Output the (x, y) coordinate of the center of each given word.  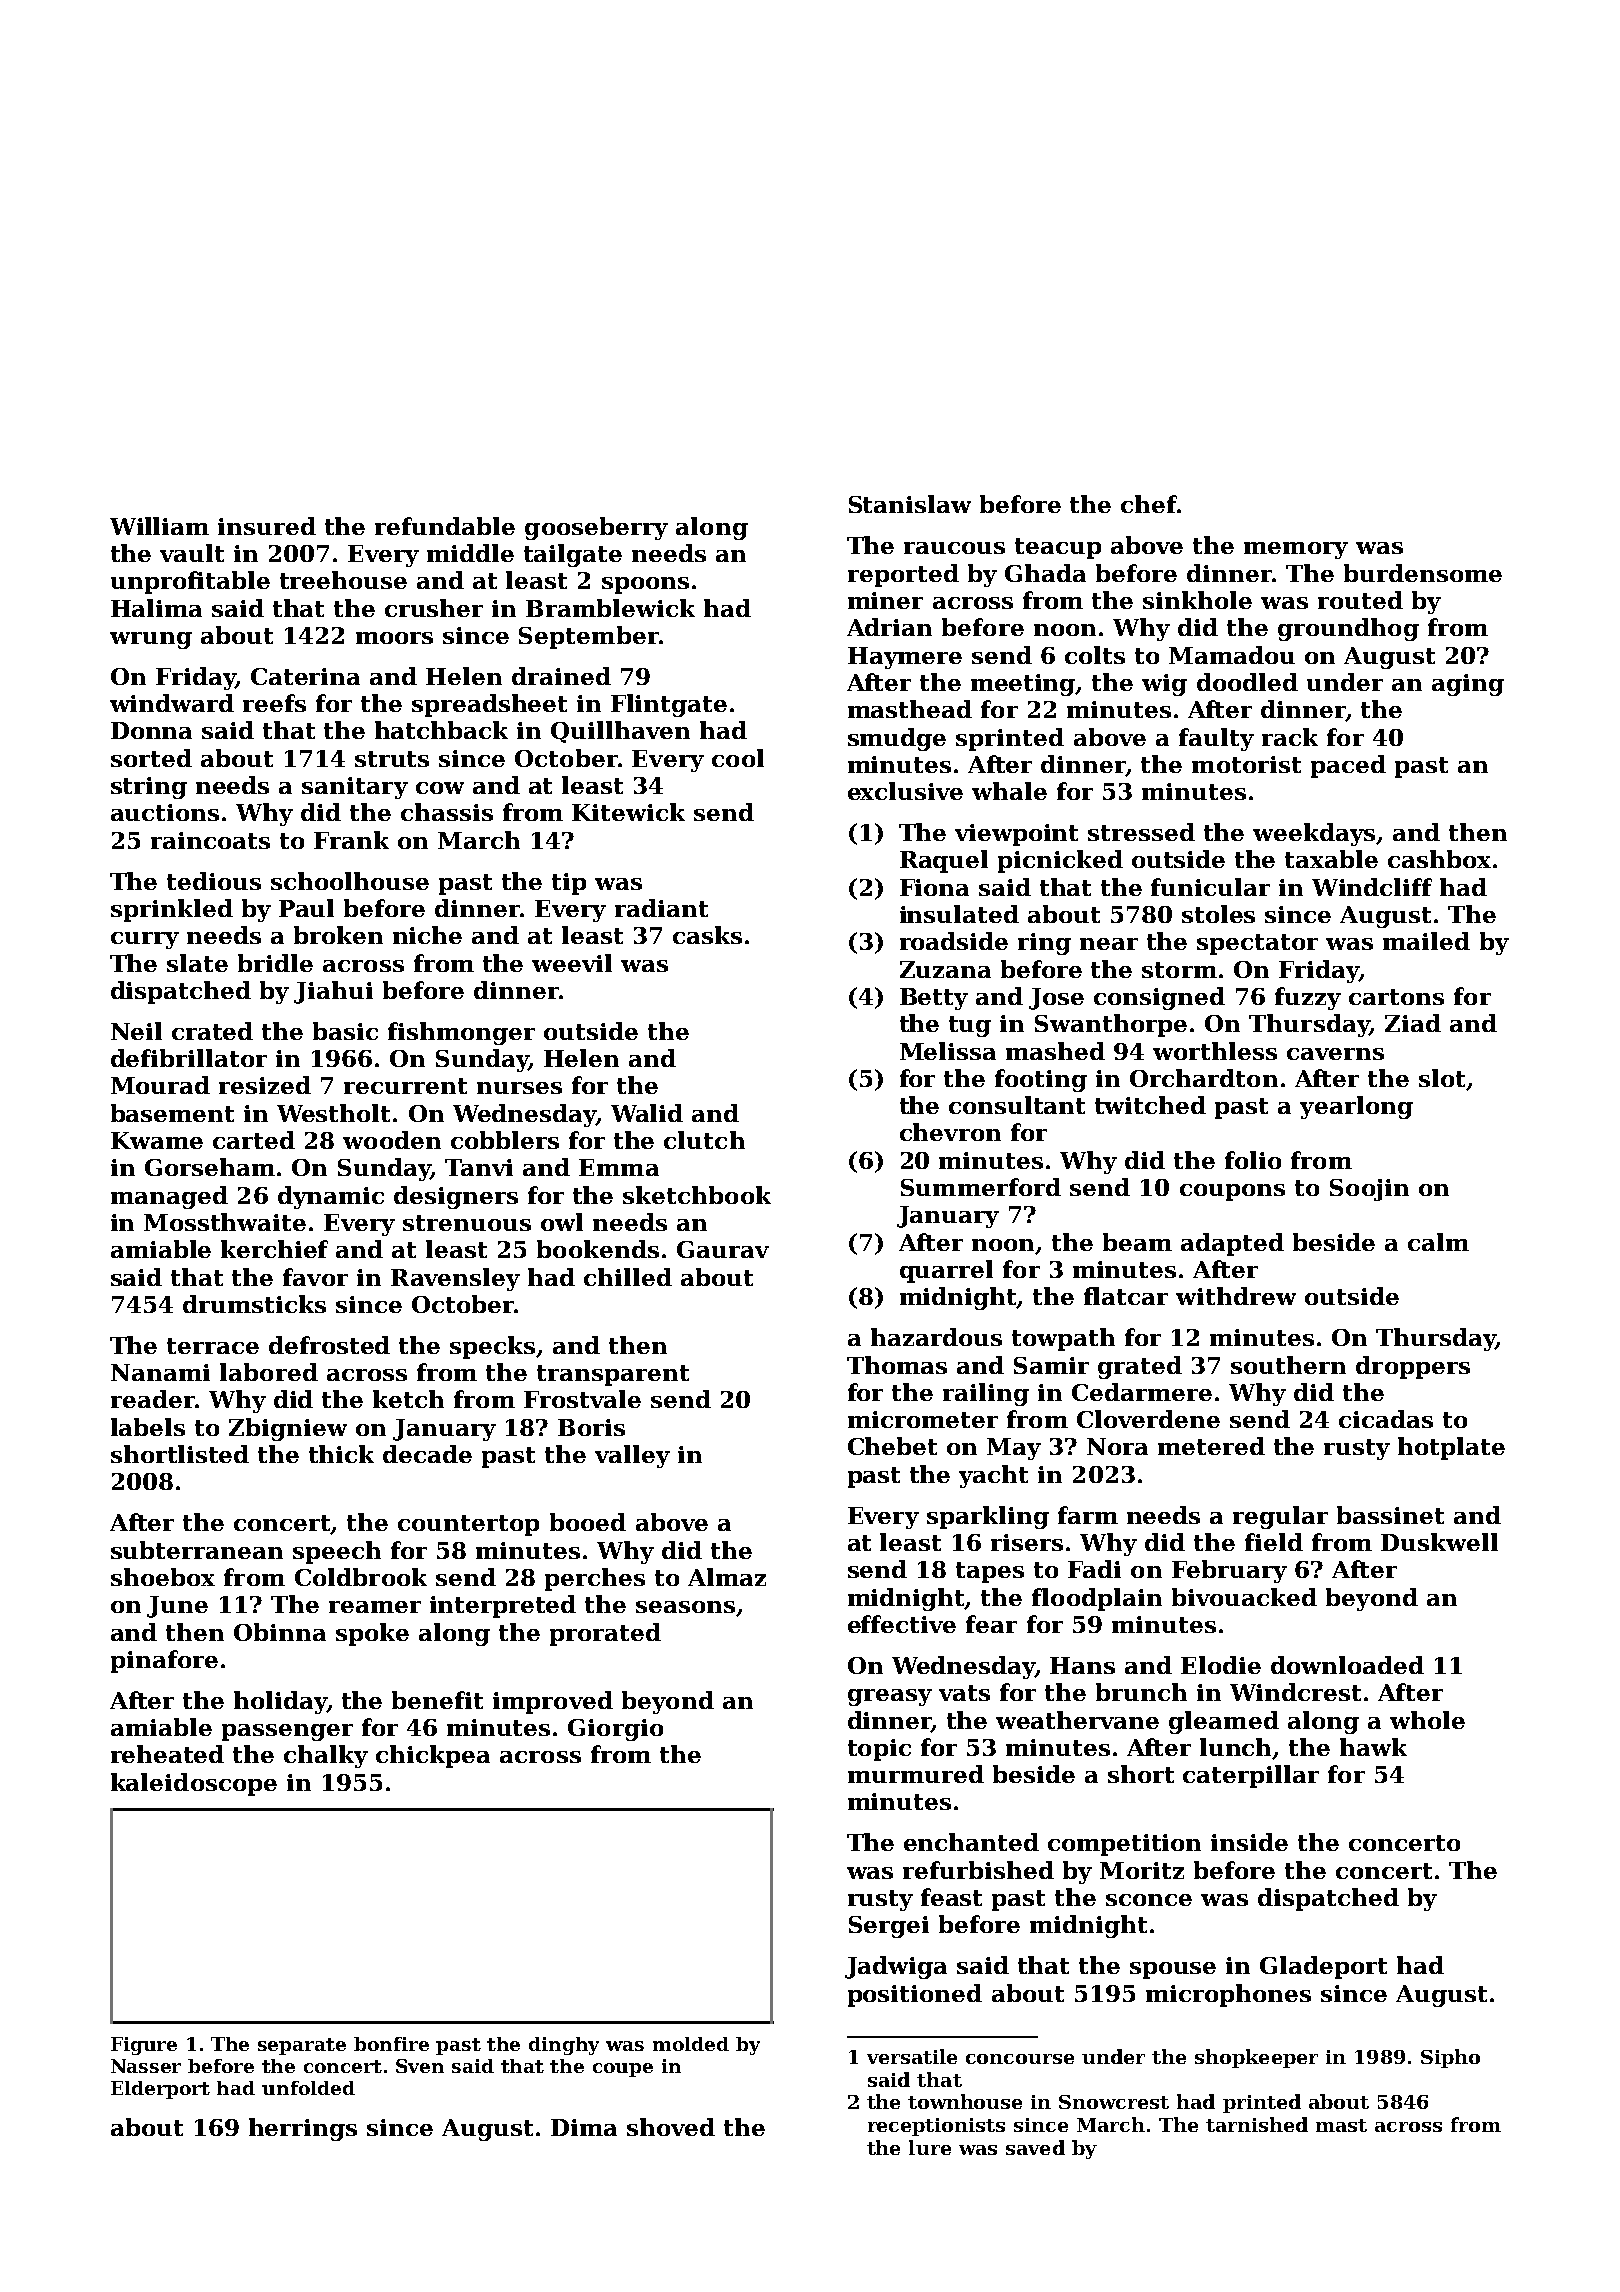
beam (1137, 1242)
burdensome (1423, 573)
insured (267, 526)
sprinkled (172, 910)
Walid (647, 1113)
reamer (375, 1607)
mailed (1426, 941)
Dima (584, 2127)
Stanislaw (910, 504)
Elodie (1221, 1665)
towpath (1063, 1339)
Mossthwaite (225, 1222)
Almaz (727, 1577)
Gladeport (1323, 1967)
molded (691, 2044)
